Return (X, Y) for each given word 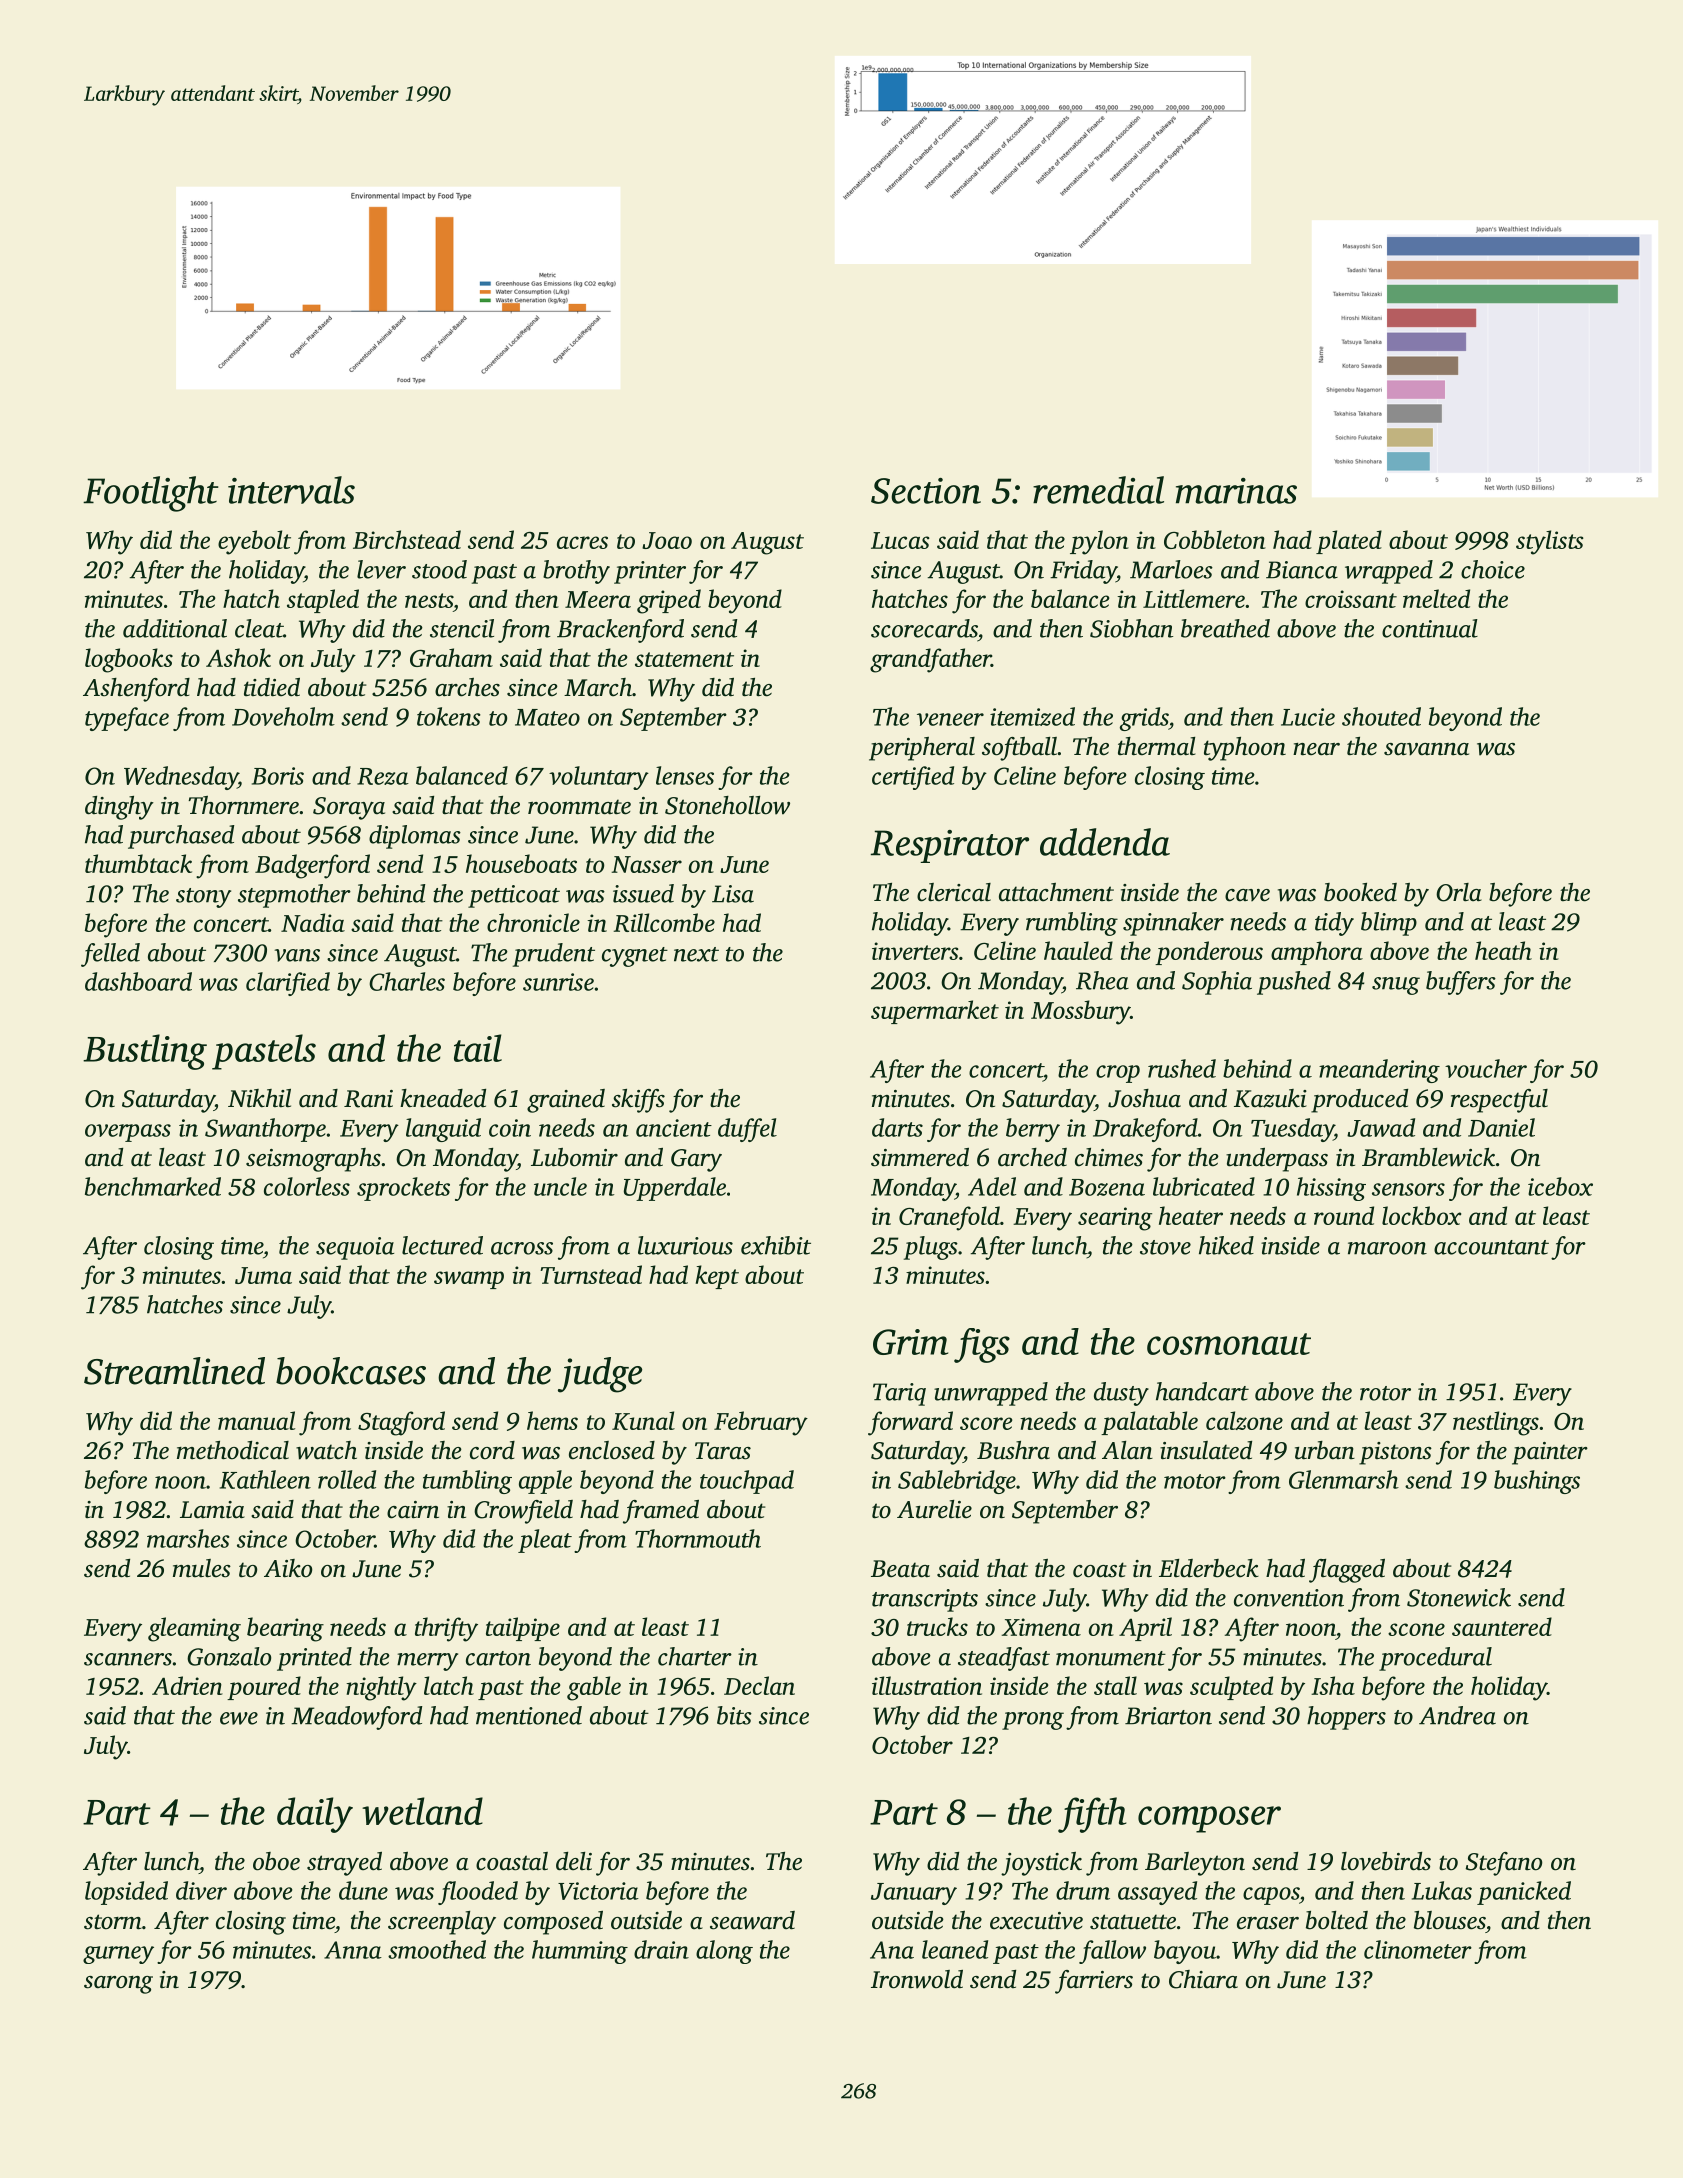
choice (1493, 569)
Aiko (288, 1568)
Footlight (151, 494)
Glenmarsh (1344, 1479)
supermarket (935, 1012)
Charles (407, 981)
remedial (1098, 490)
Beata (900, 1569)
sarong (118, 1985)
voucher (1486, 1068)
